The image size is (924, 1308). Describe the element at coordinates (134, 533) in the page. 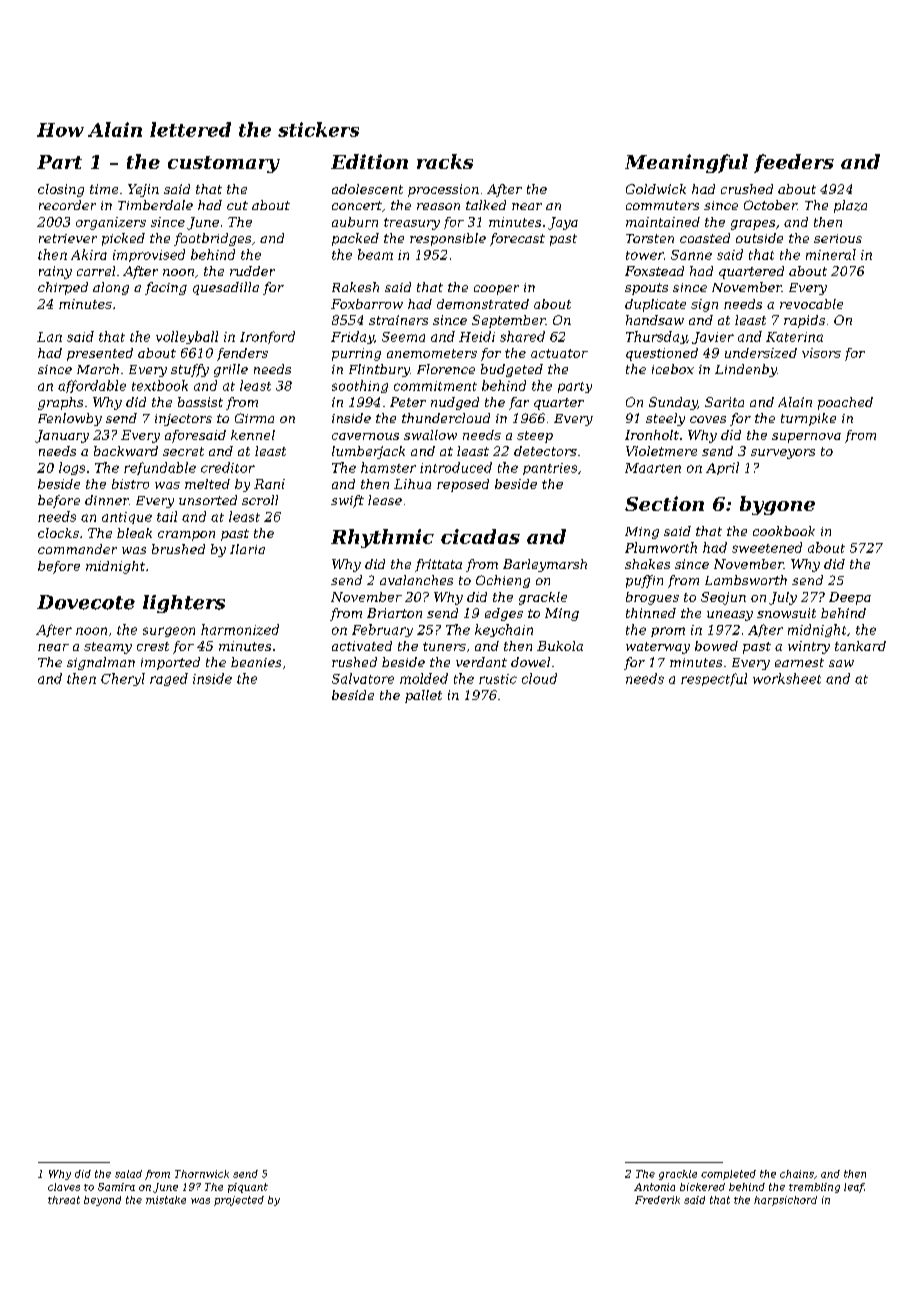

I see `bleak` at that location.
